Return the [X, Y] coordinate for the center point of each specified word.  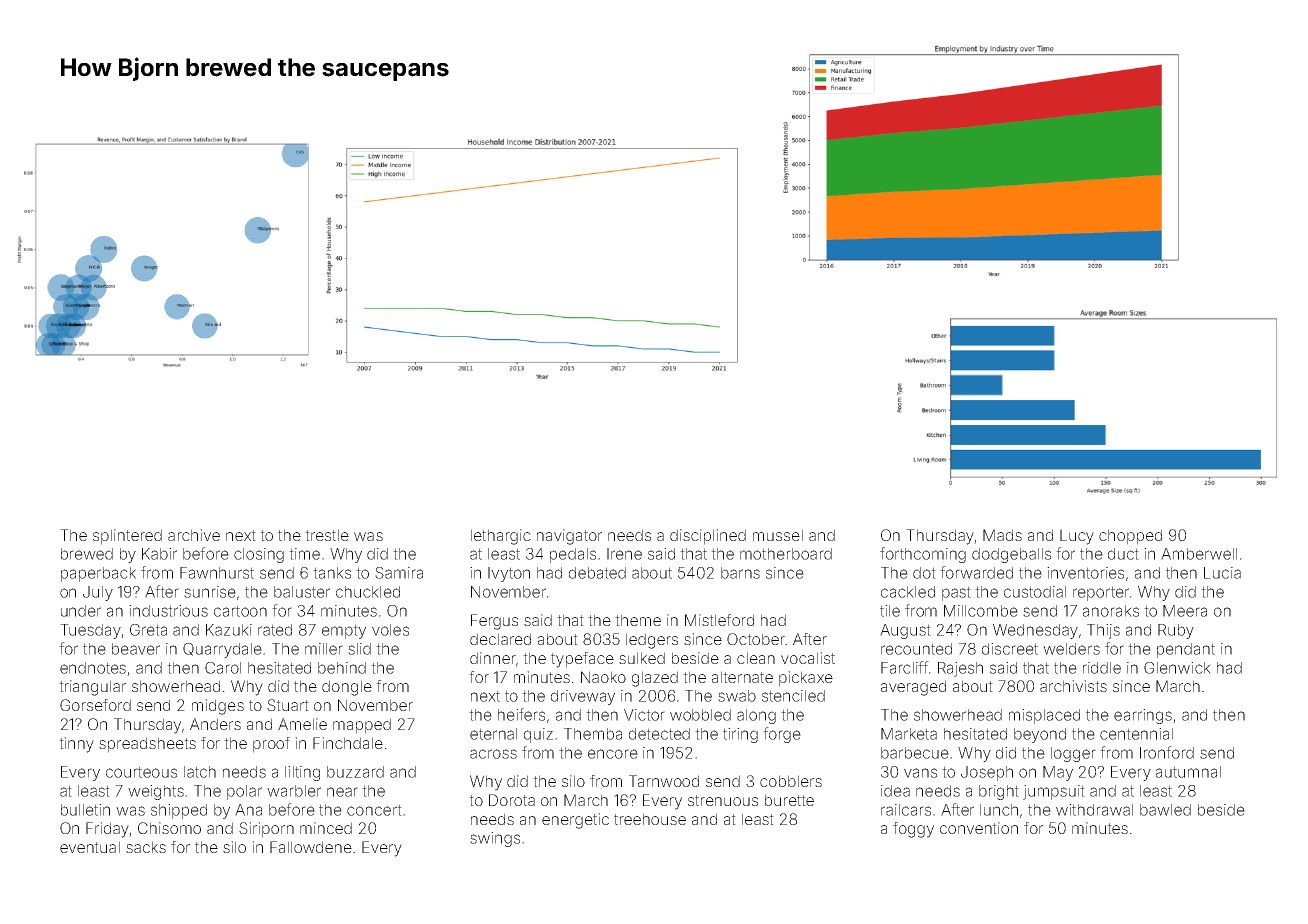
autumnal [1188, 772]
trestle [327, 535]
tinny [76, 745]
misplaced [1044, 716]
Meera [1185, 611]
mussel [778, 535]
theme [638, 620]
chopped [1130, 537]
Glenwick [1177, 668]
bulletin [85, 810]
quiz [538, 735]
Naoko [603, 677]
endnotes [93, 668]
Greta [148, 630]
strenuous [723, 800]
